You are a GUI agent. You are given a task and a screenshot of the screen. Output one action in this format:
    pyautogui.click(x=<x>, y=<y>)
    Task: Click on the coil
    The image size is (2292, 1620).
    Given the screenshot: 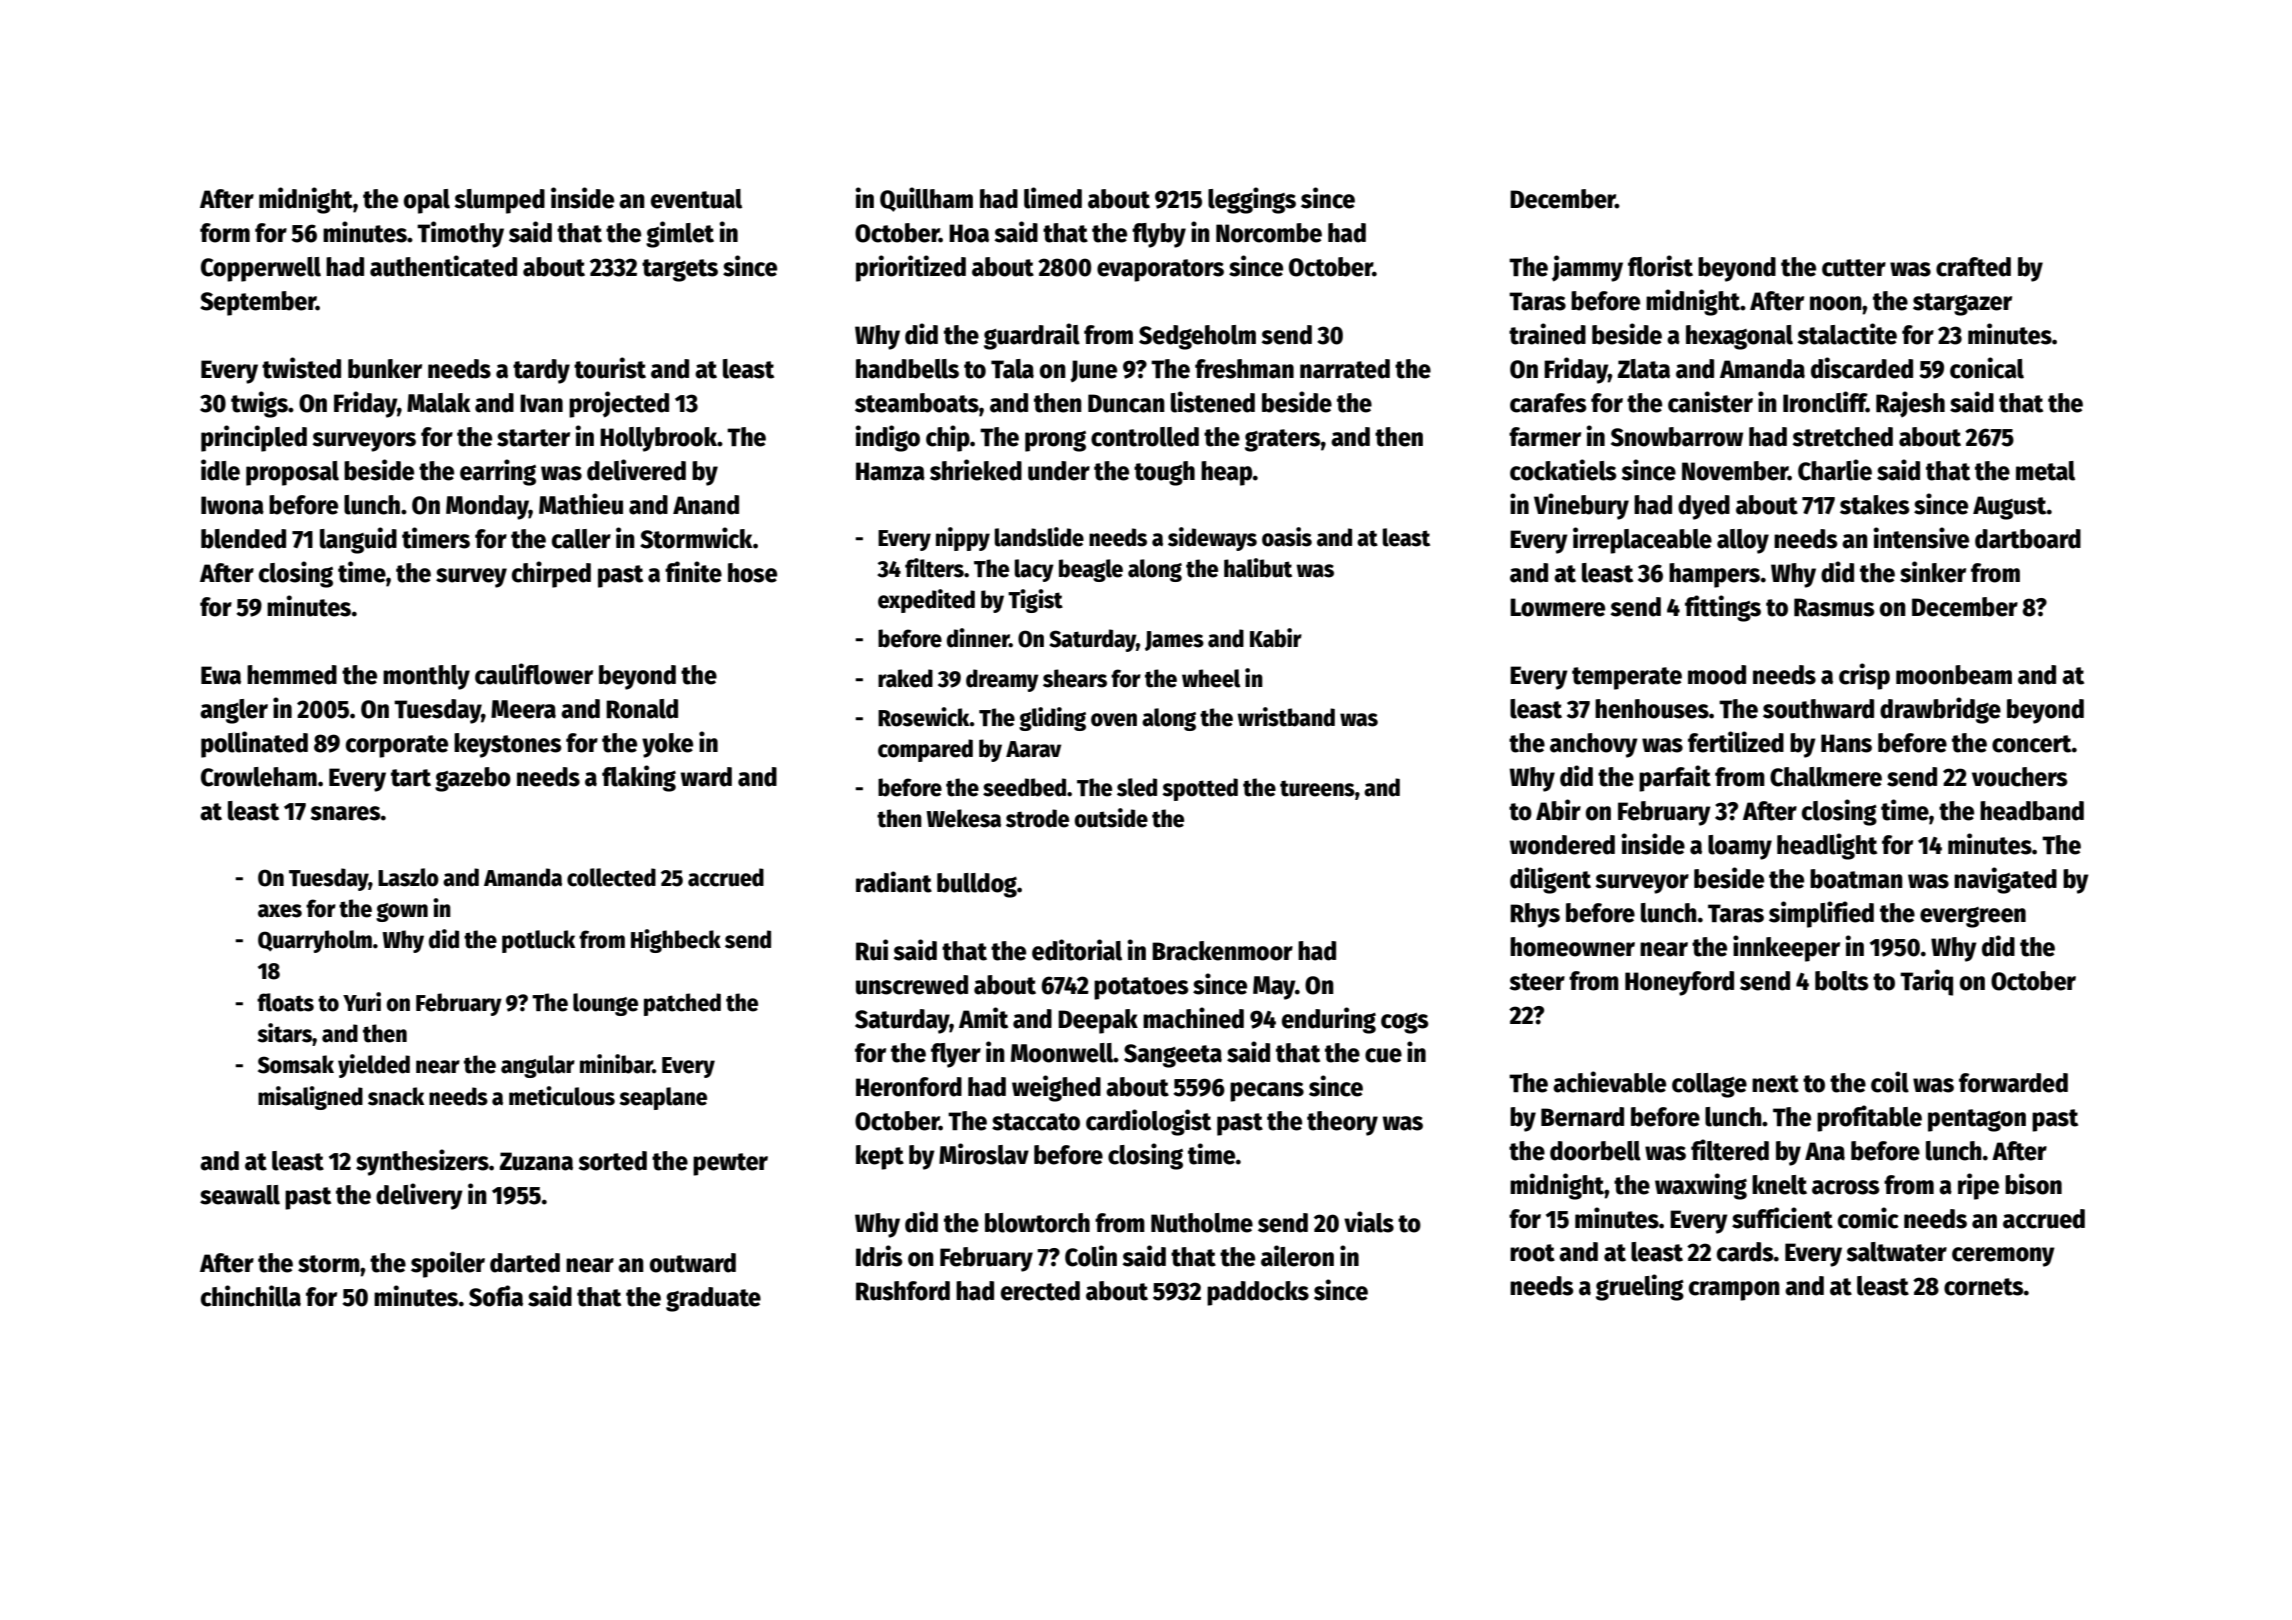 What is the action you would take?
    pyautogui.click(x=1890, y=1082)
